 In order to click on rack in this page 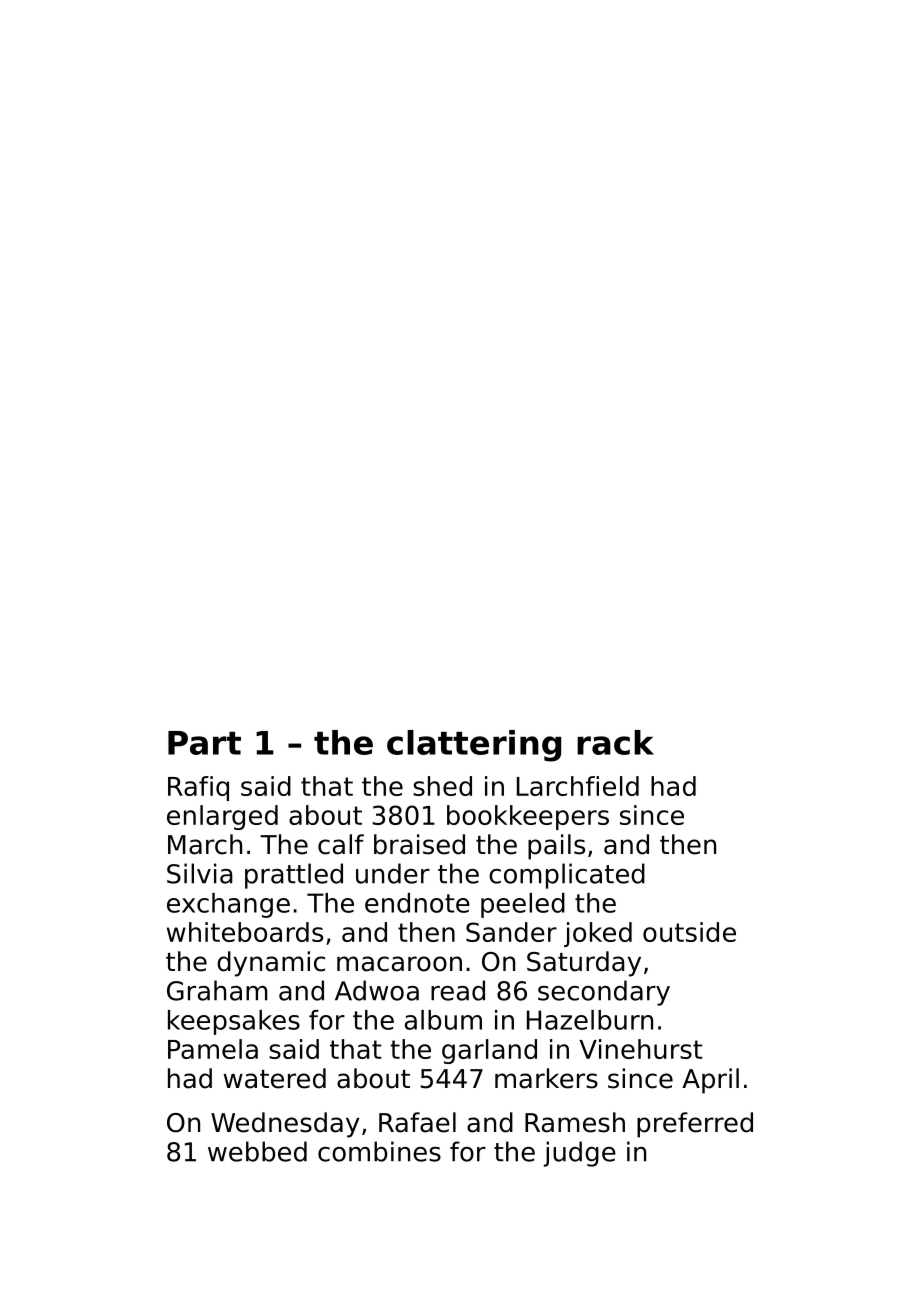, I will do `click(615, 742)`.
